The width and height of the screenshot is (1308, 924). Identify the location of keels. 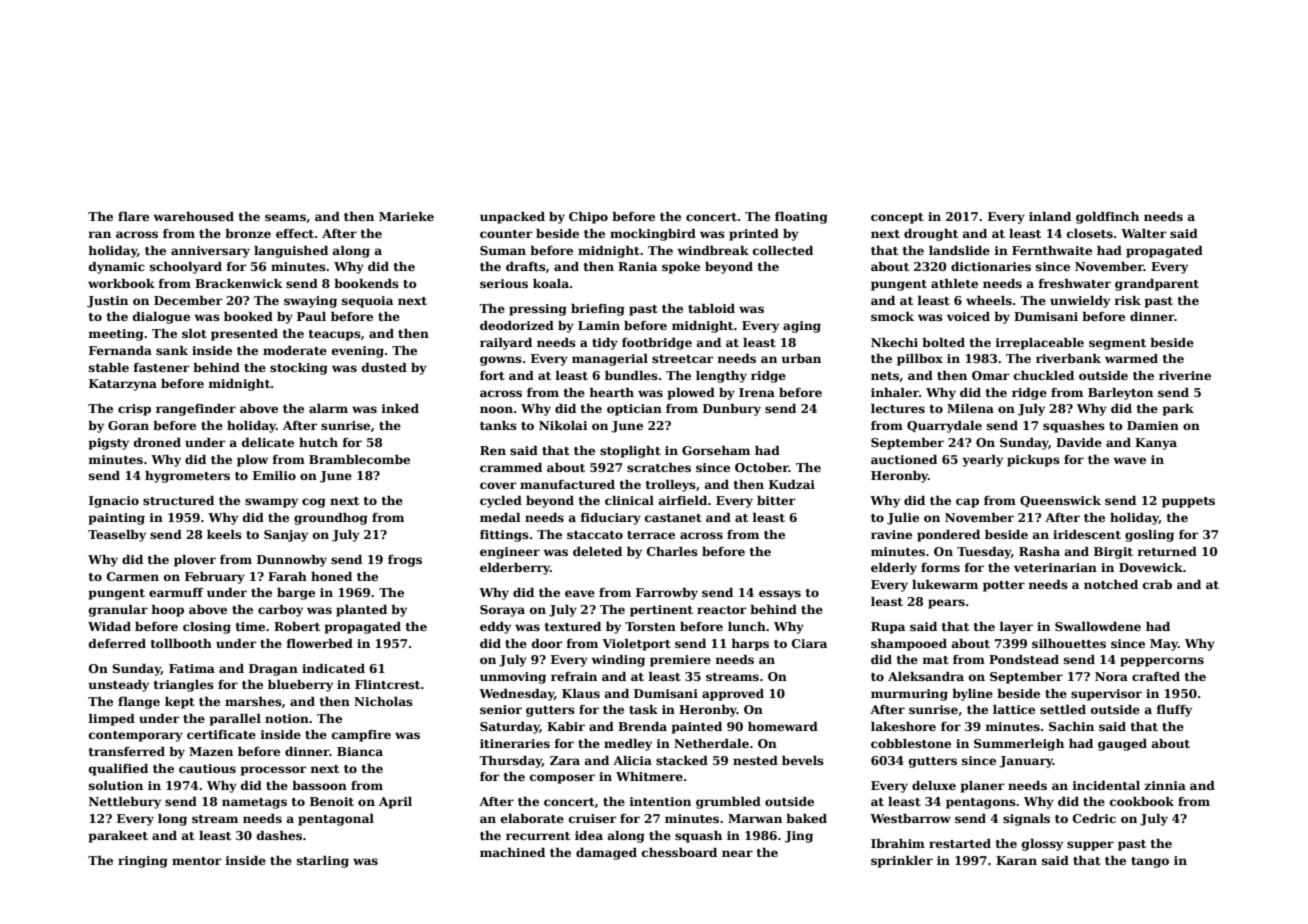
(224, 534).
